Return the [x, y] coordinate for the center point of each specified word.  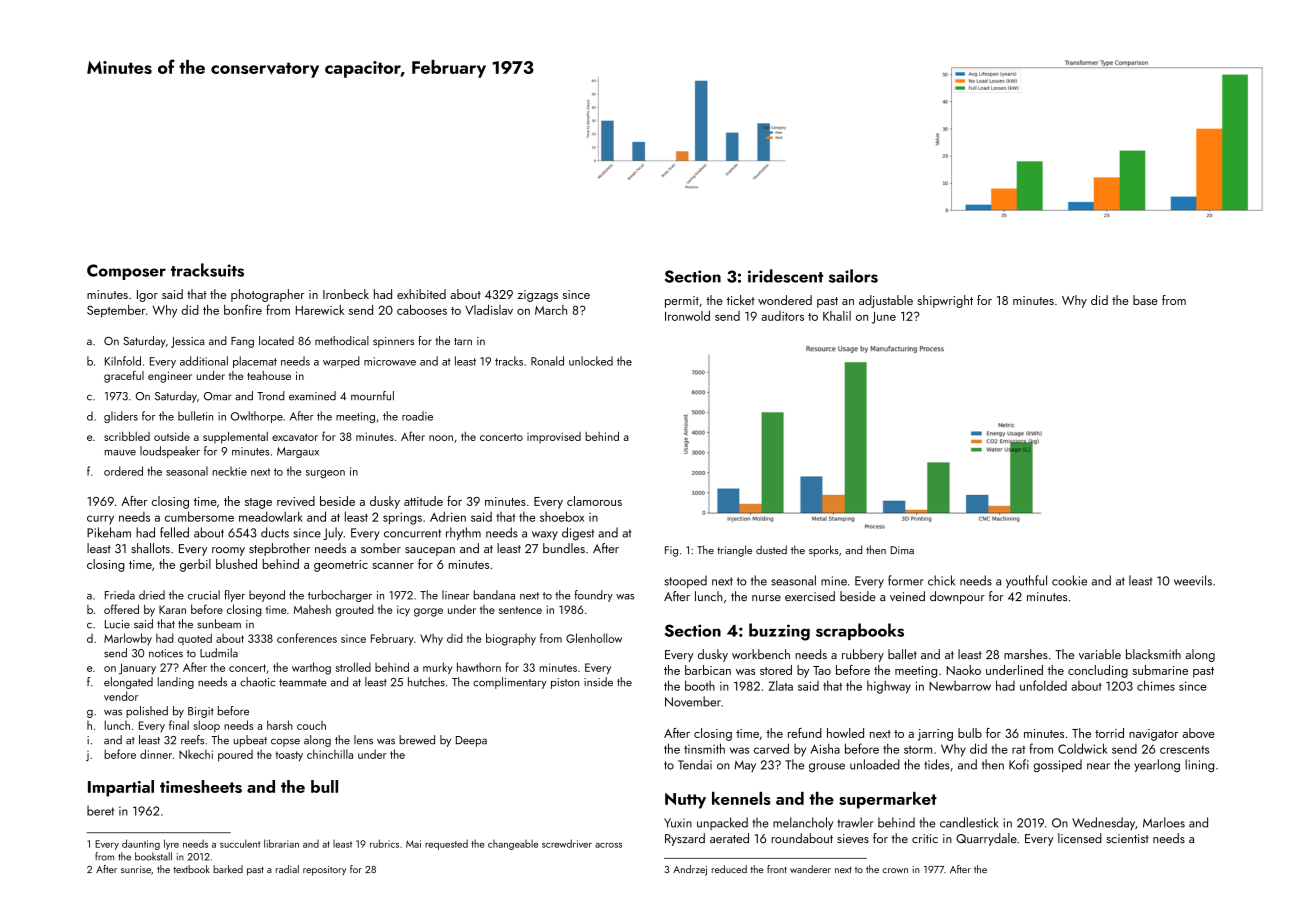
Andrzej [690, 870]
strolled [353, 667]
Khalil [837, 316]
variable [1100, 654]
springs [402, 518]
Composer [126, 272]
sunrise [136, 869]
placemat [255, 362]
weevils [1193, 580]
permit [682, 302]
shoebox [562, 516]
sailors [853, 276]
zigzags [538, 296]
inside [598, 682]
